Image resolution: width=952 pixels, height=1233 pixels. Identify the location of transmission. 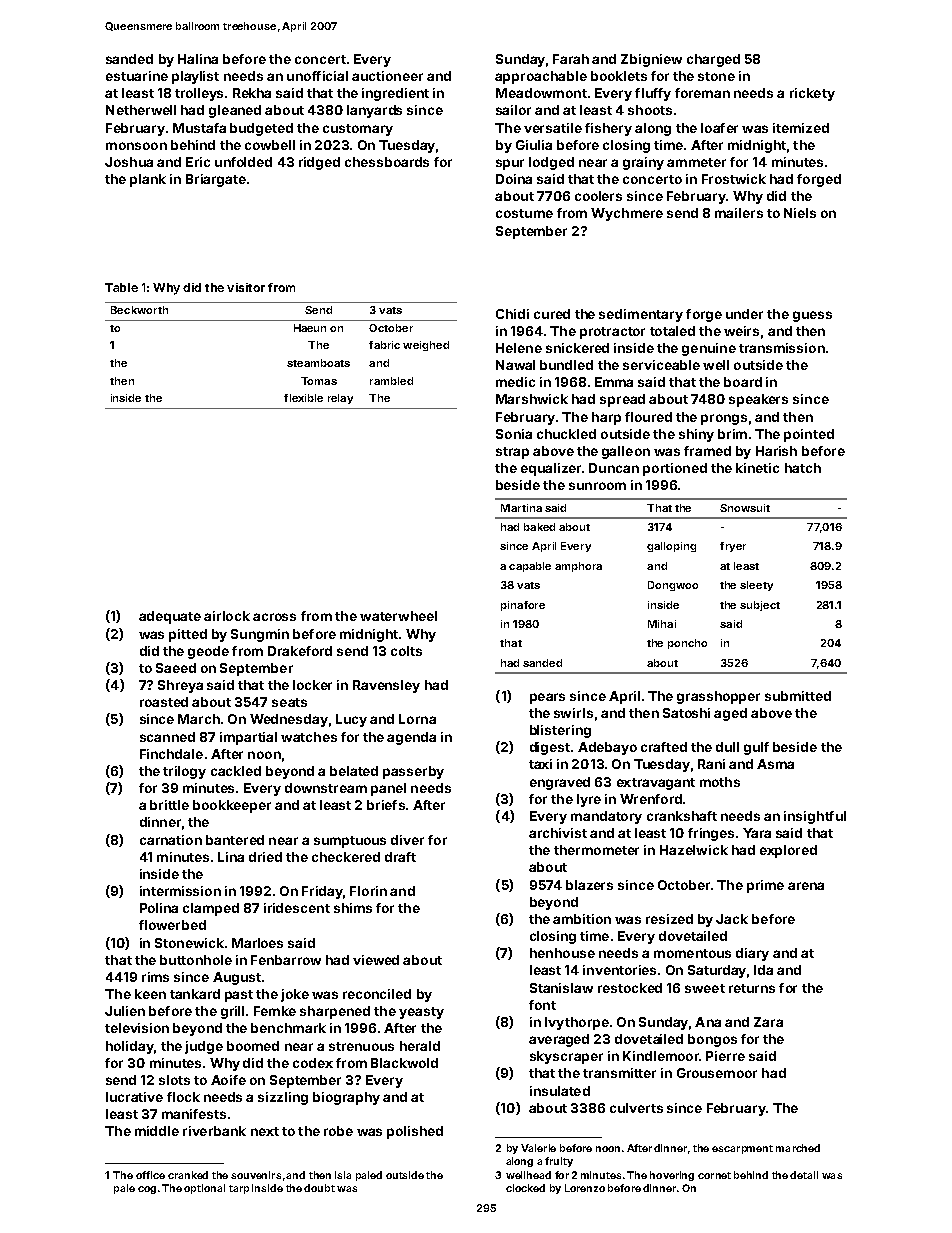
(782, 348).
